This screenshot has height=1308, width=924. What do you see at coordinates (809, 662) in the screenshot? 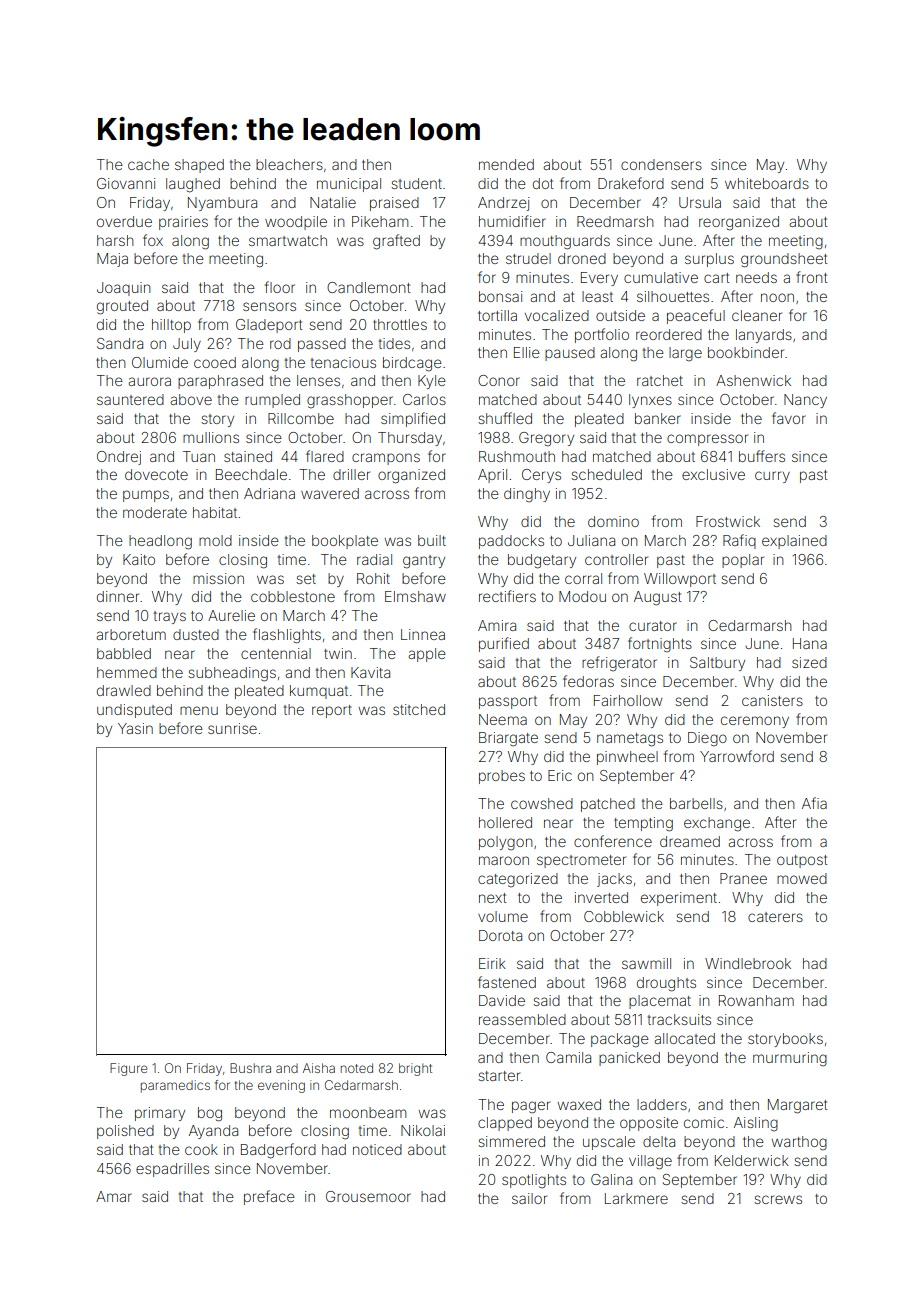
I see `sized` at bounding box center [809, 662].
